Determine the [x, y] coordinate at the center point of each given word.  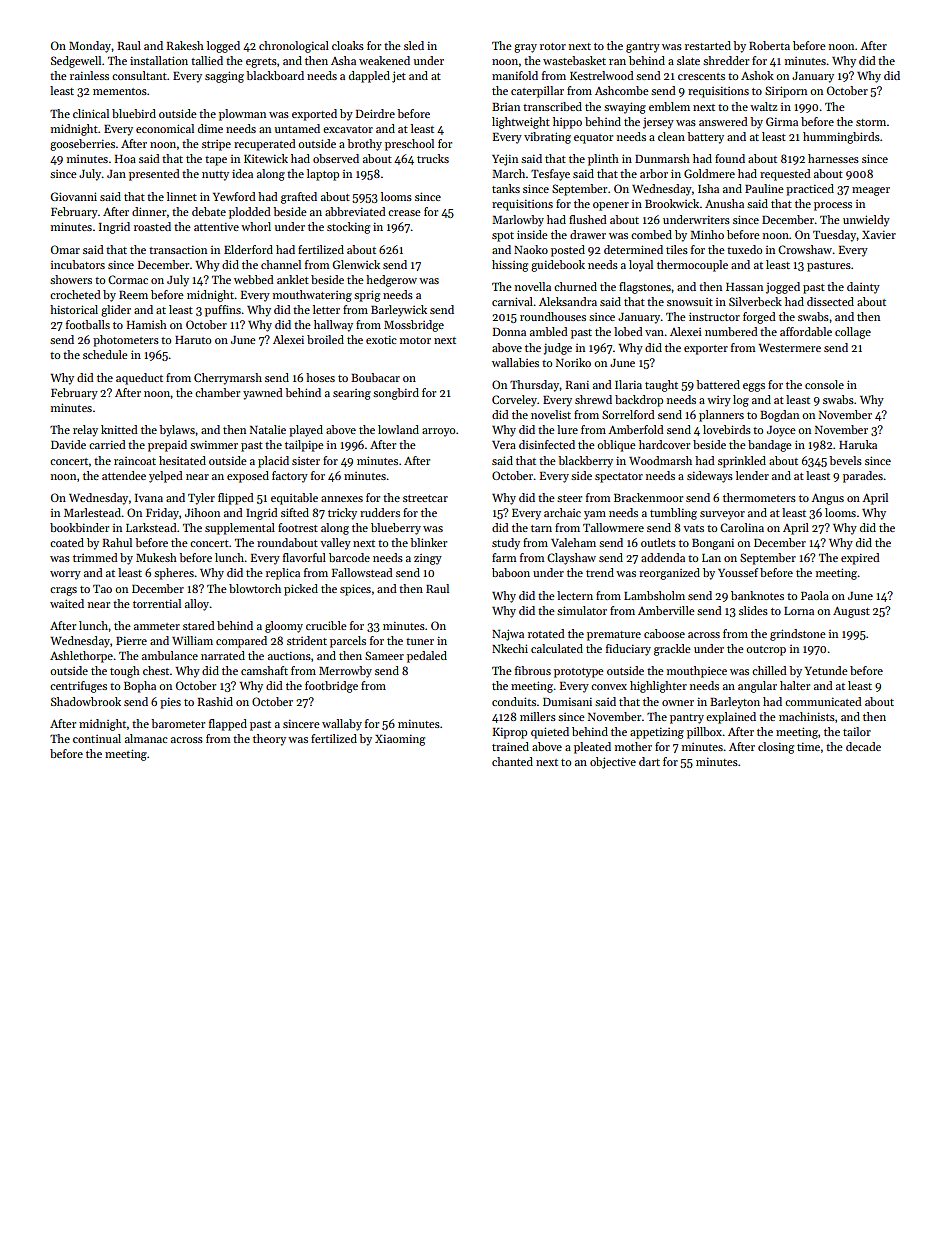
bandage [770, 446]
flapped [228, 725]
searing [352, 394]
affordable [806, 331]
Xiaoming [400, 740]
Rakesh [185, 45]
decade [863, 746]
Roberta [769, 45]
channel [281, 264]
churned [575, 286]
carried [107, 444]
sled [414, 45]
